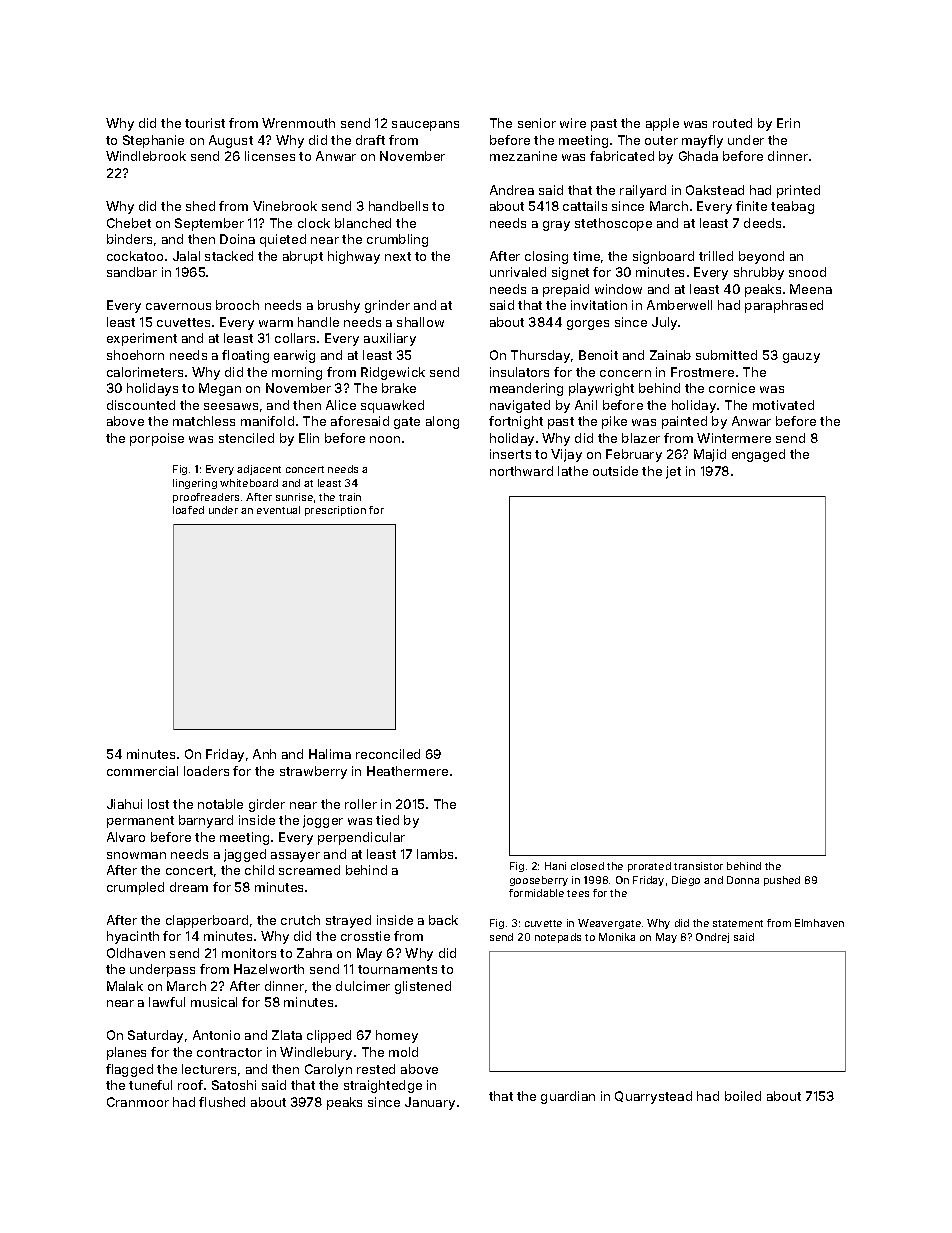 This page has height=1233, width=952. Describe the element at coordinates (264, 754) in the page. I see `Anh` at that location.
